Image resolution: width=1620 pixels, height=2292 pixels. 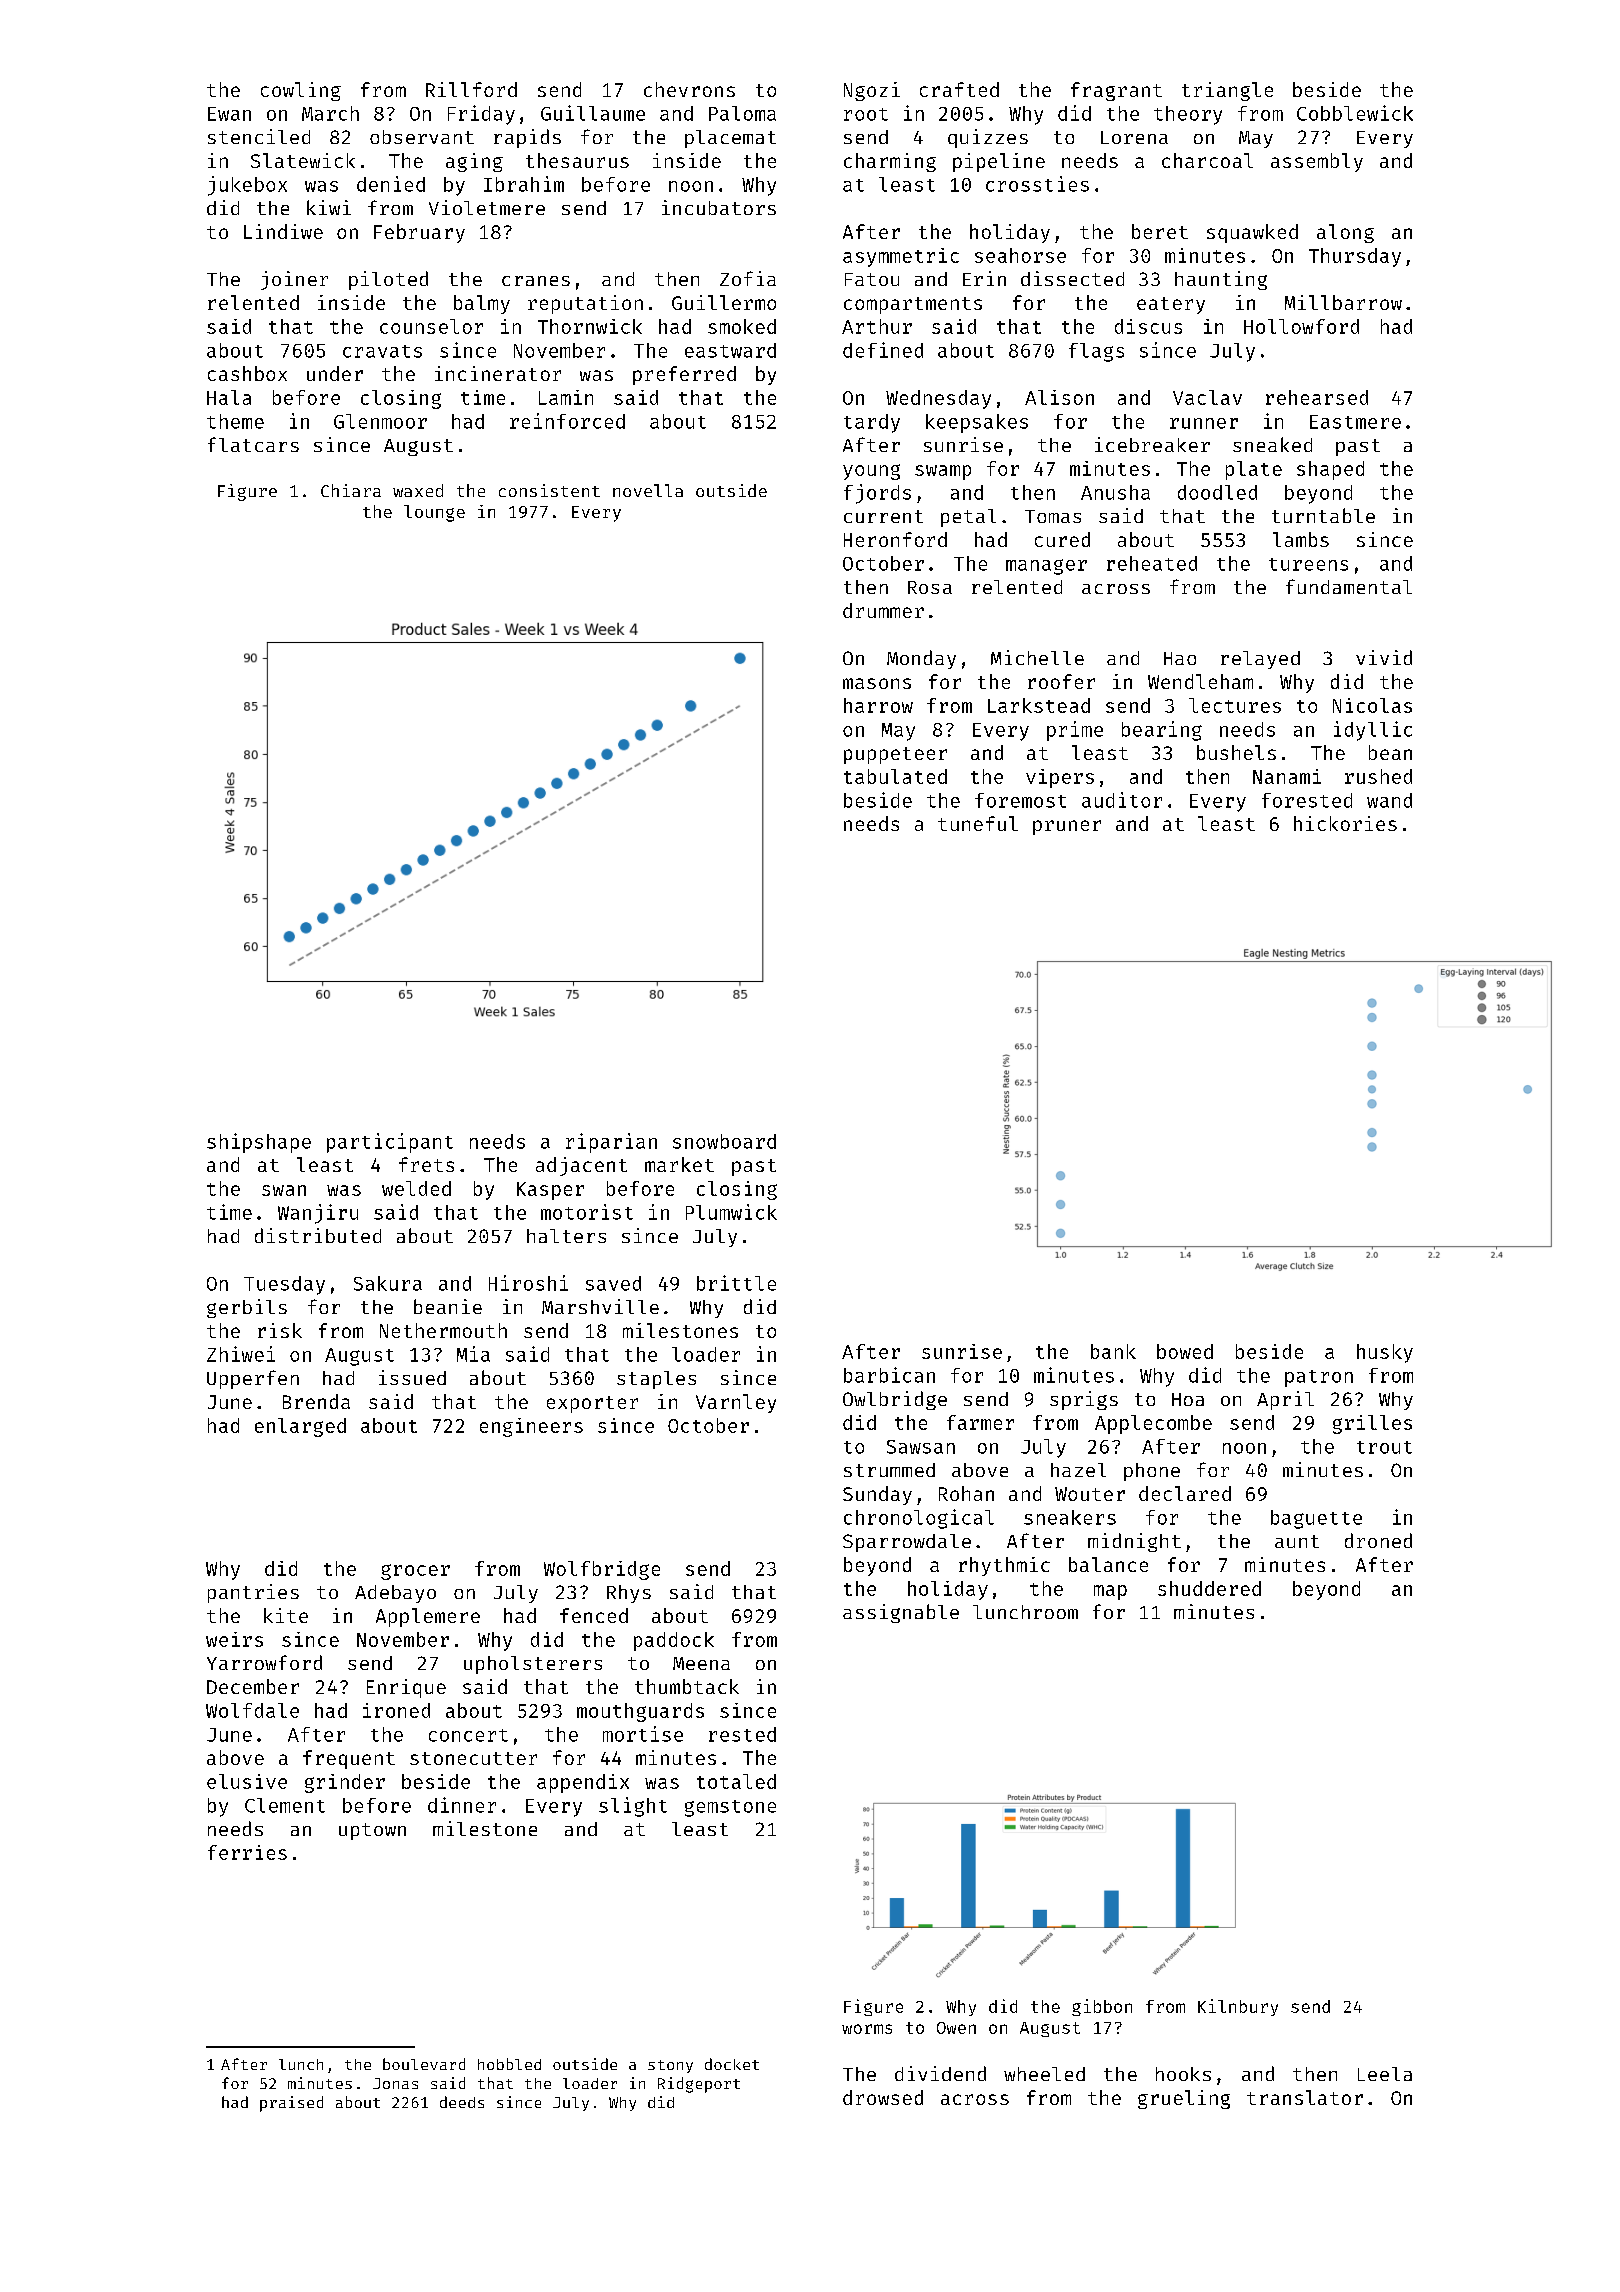 I want to click on enlarged, so click(x=300, y=1427).
